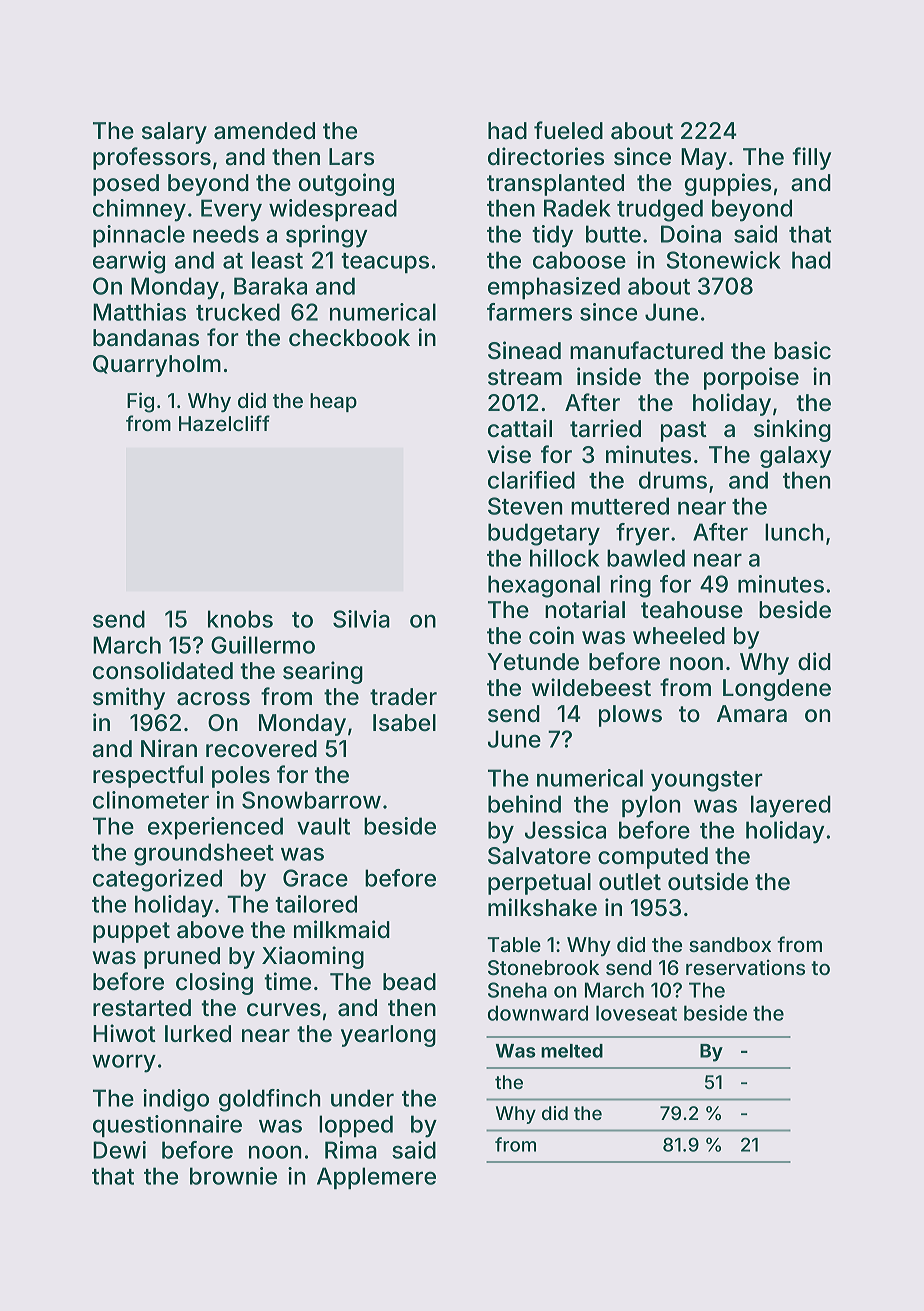  Describe the element at coordinates (795, 457) in the screenshot. I see `galaxy` at that location.
